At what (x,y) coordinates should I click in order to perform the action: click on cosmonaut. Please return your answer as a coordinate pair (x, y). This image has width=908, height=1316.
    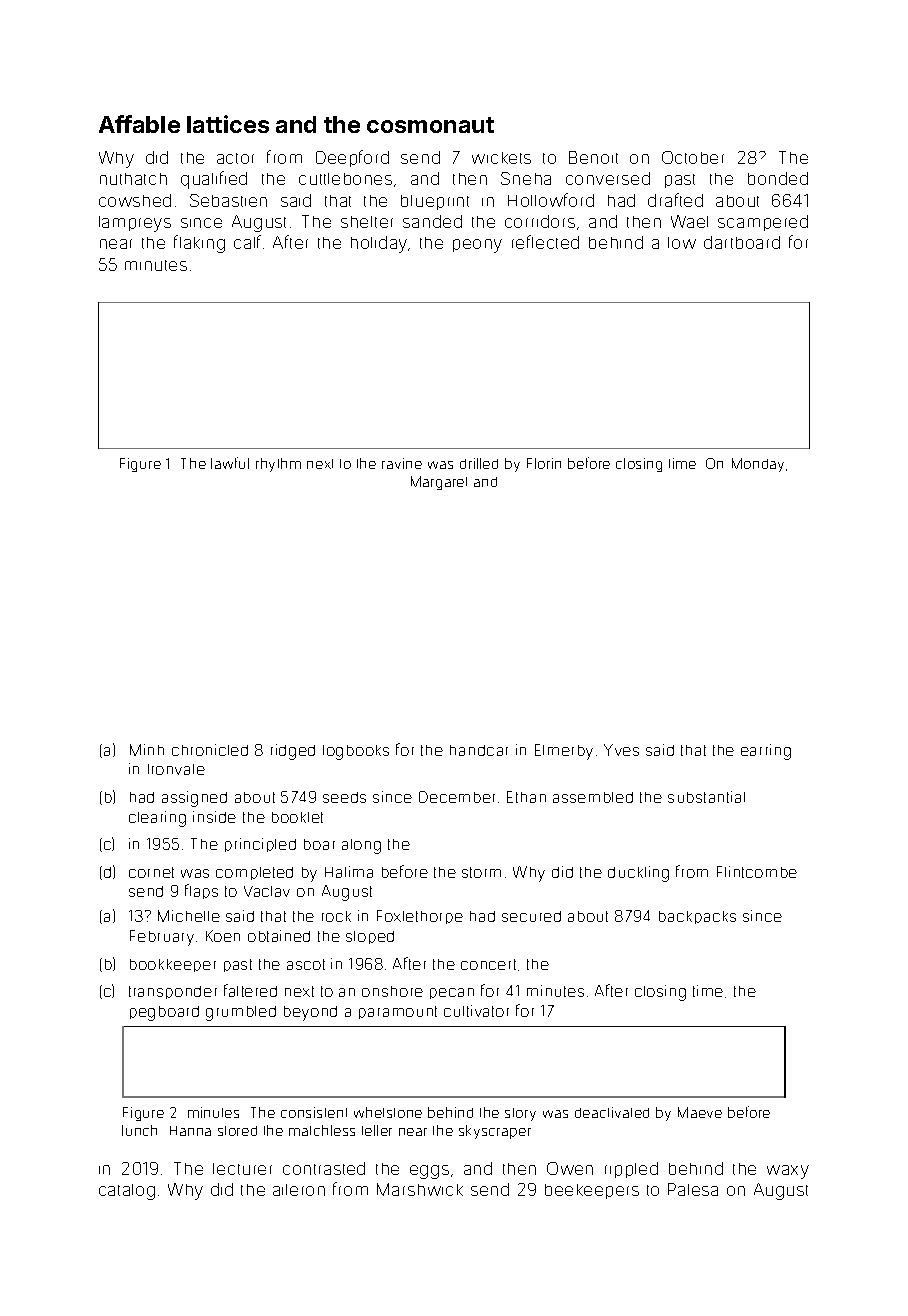
    Looking at the image, I should click on (430, 125).
